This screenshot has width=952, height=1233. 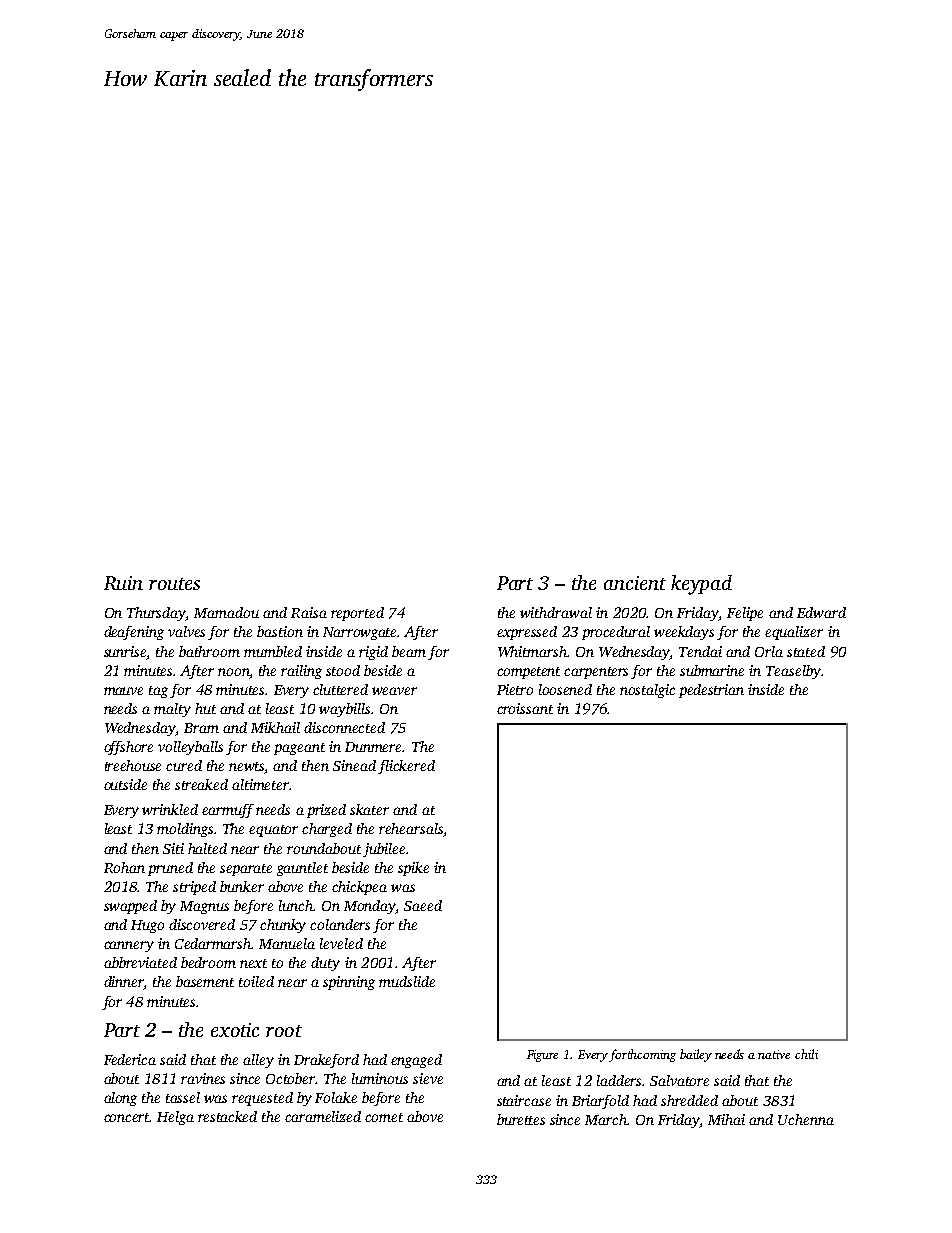 I want to click on native, so click(x=774, y=1054).
